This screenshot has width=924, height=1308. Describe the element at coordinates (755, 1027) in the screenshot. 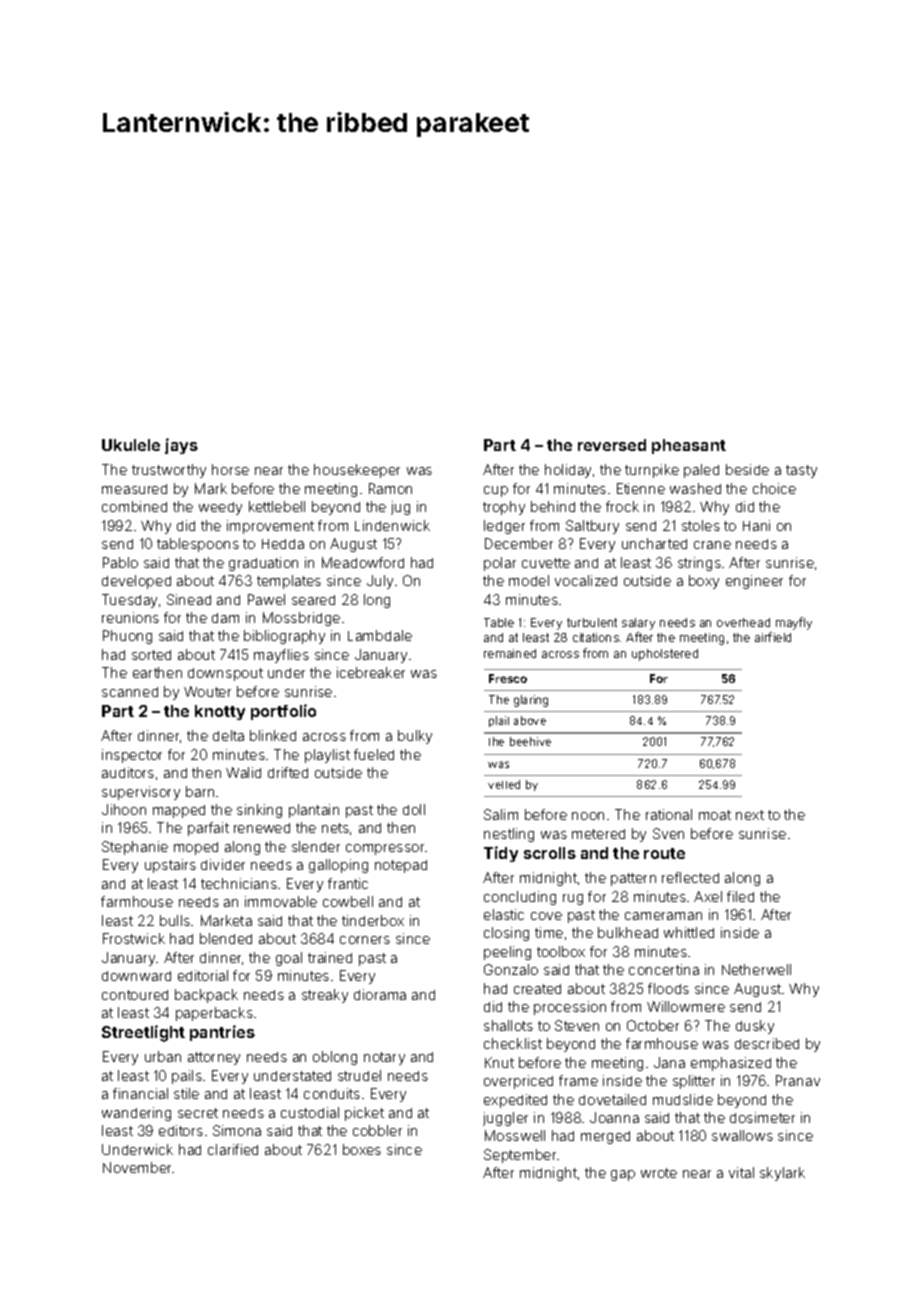

I see `dusky` at that location.
